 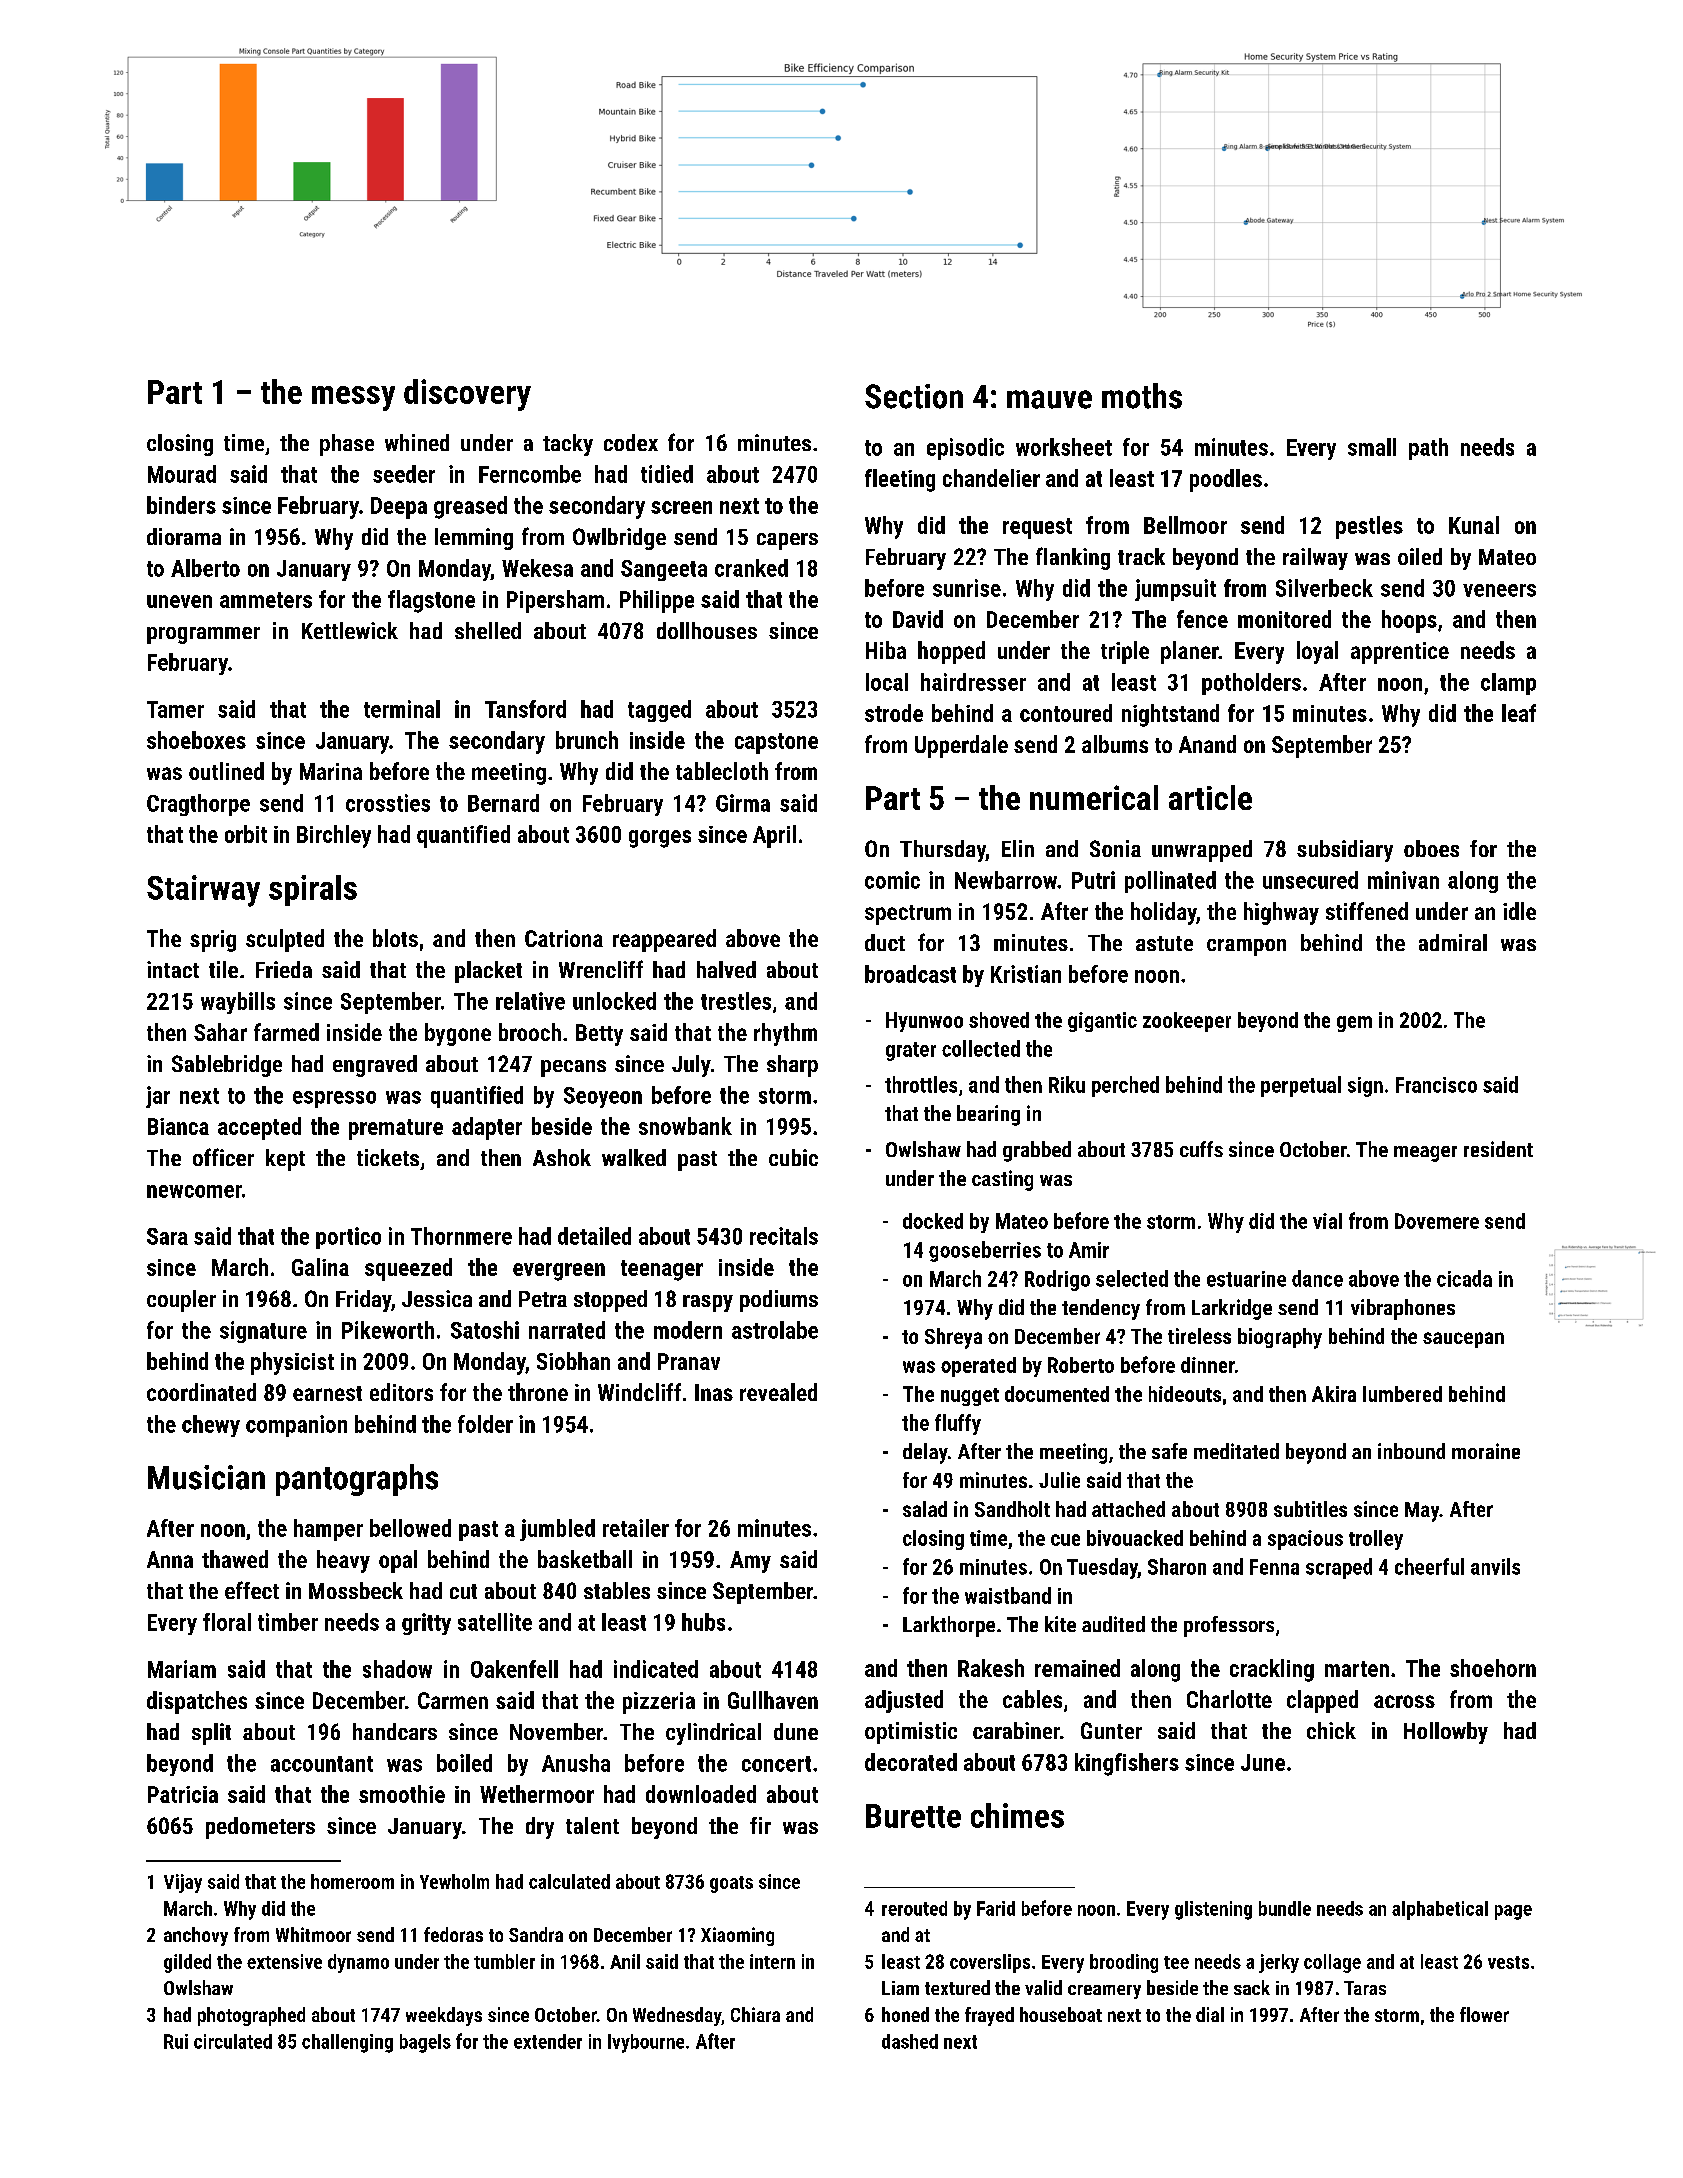 I want to click on remained, so click(x=1077, y=1668).
